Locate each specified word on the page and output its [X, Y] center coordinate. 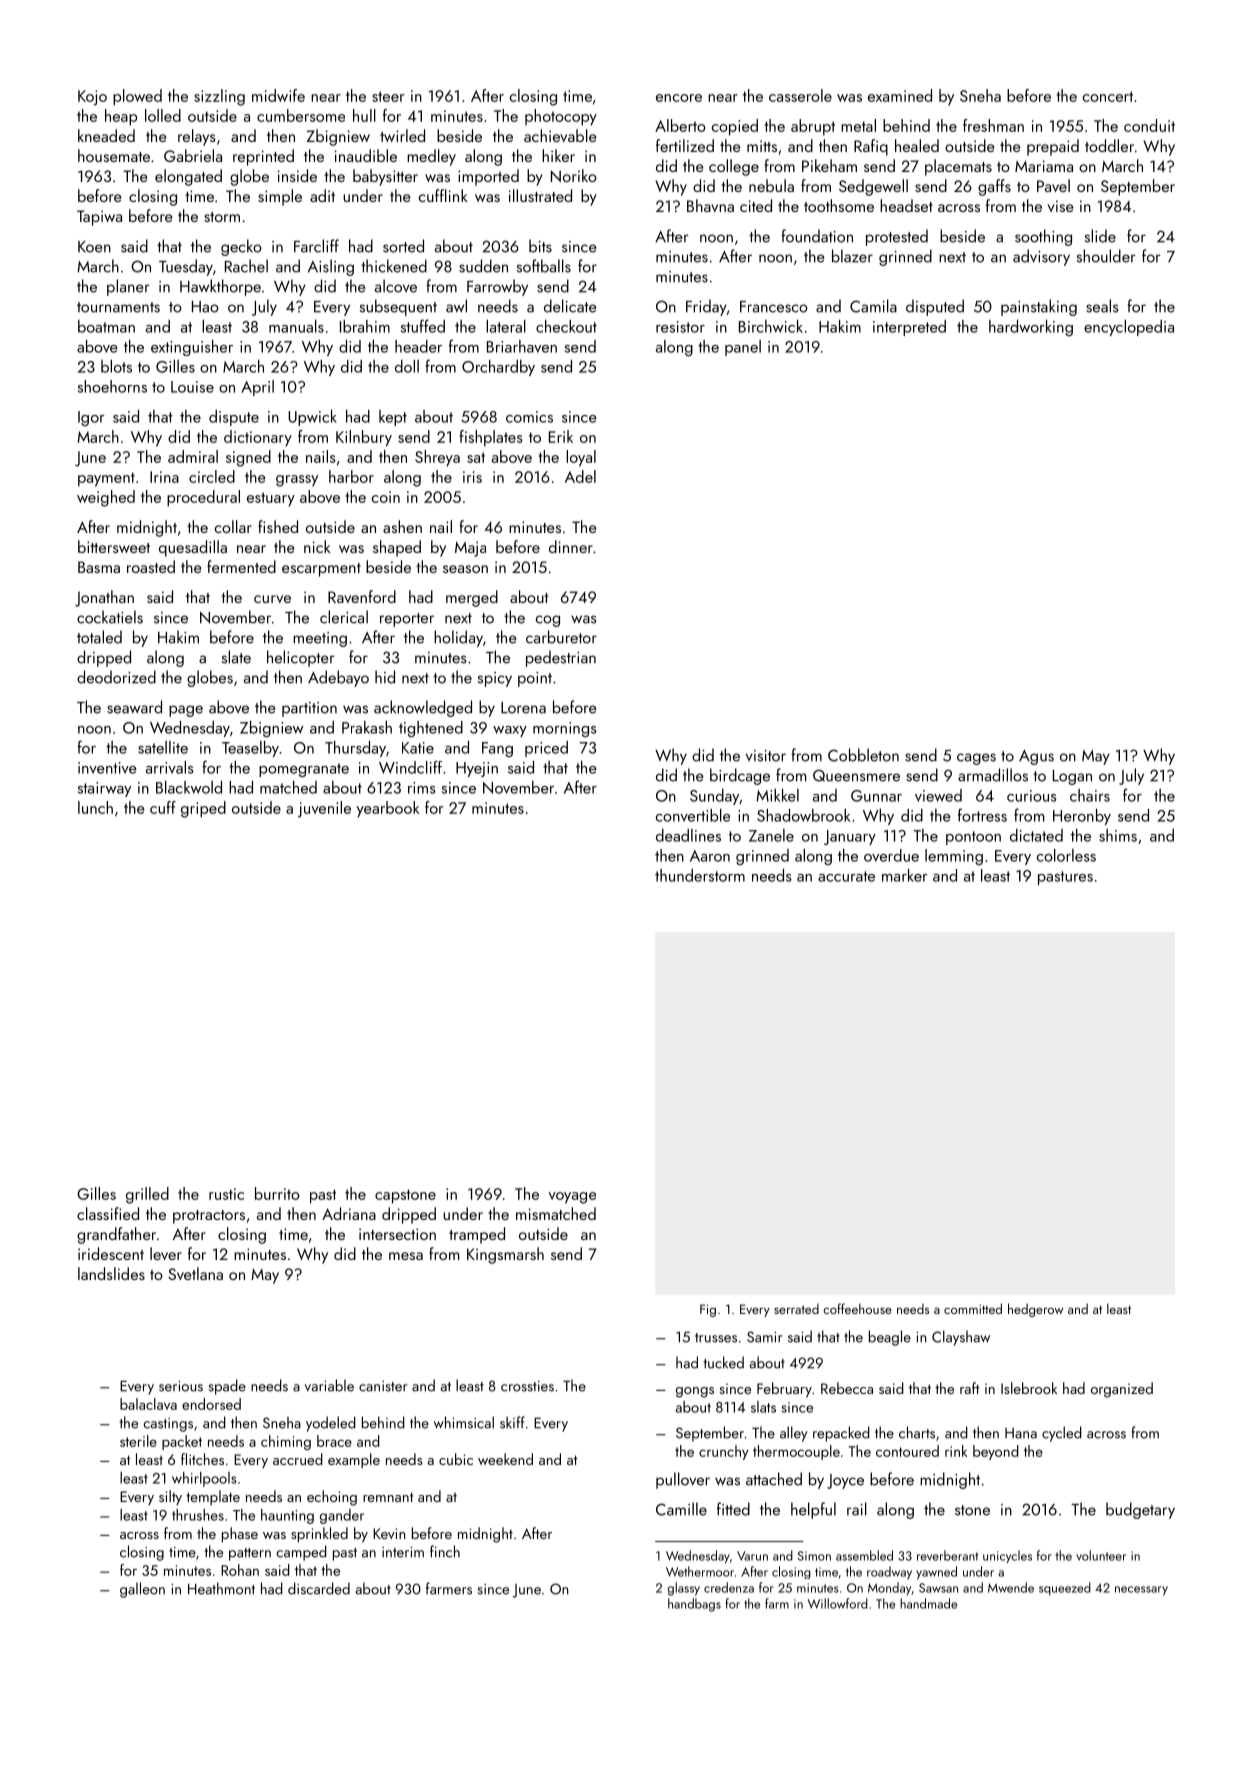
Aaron [710, 856]
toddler [1109, 145]
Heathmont [221, 1588]
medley [431, 157]
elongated [188, 177]
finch [445, 1551]
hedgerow [1036, 1310]
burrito [277, 1193]
